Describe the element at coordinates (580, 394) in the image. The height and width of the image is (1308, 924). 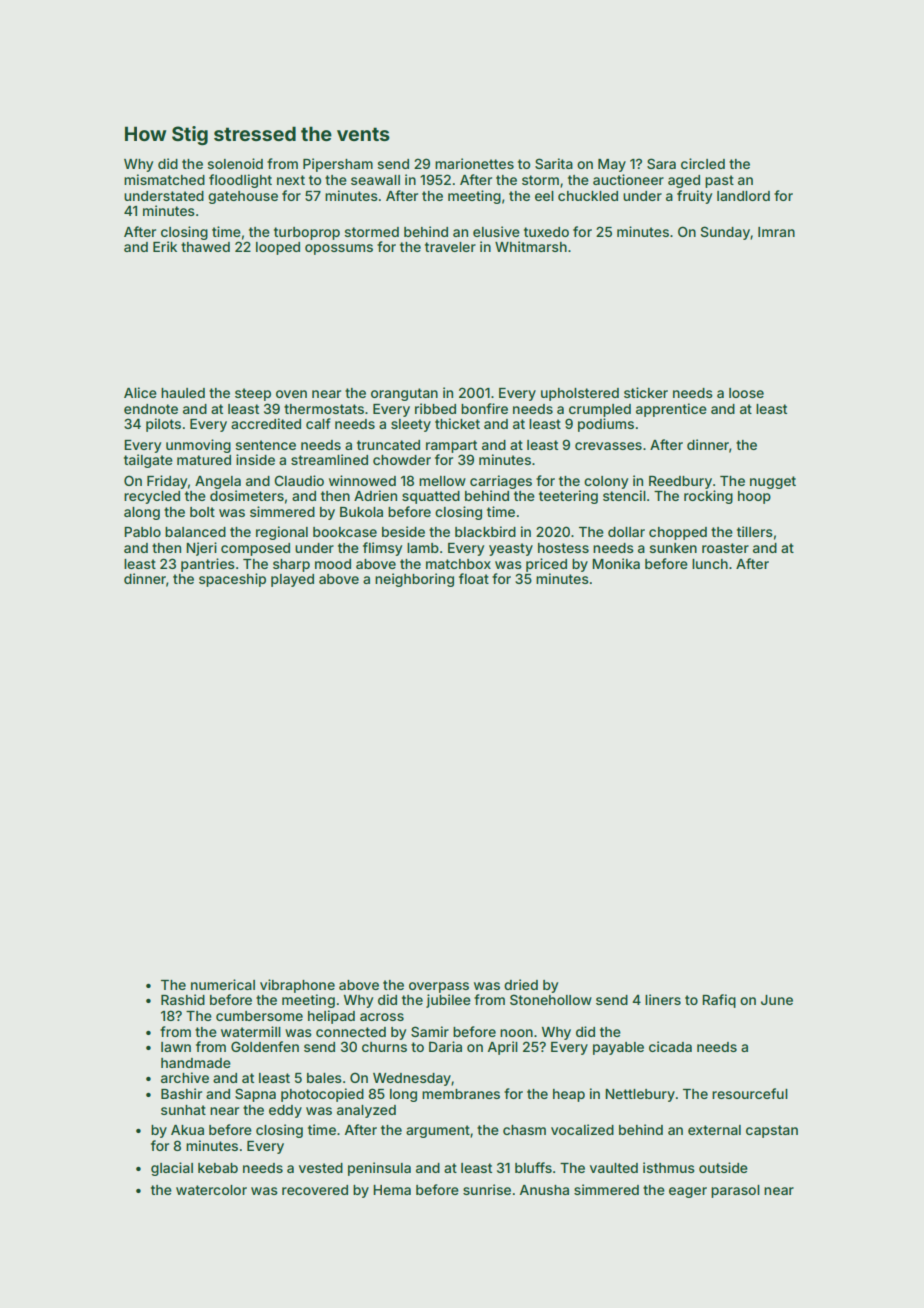
I see `upholstered` at that location.
